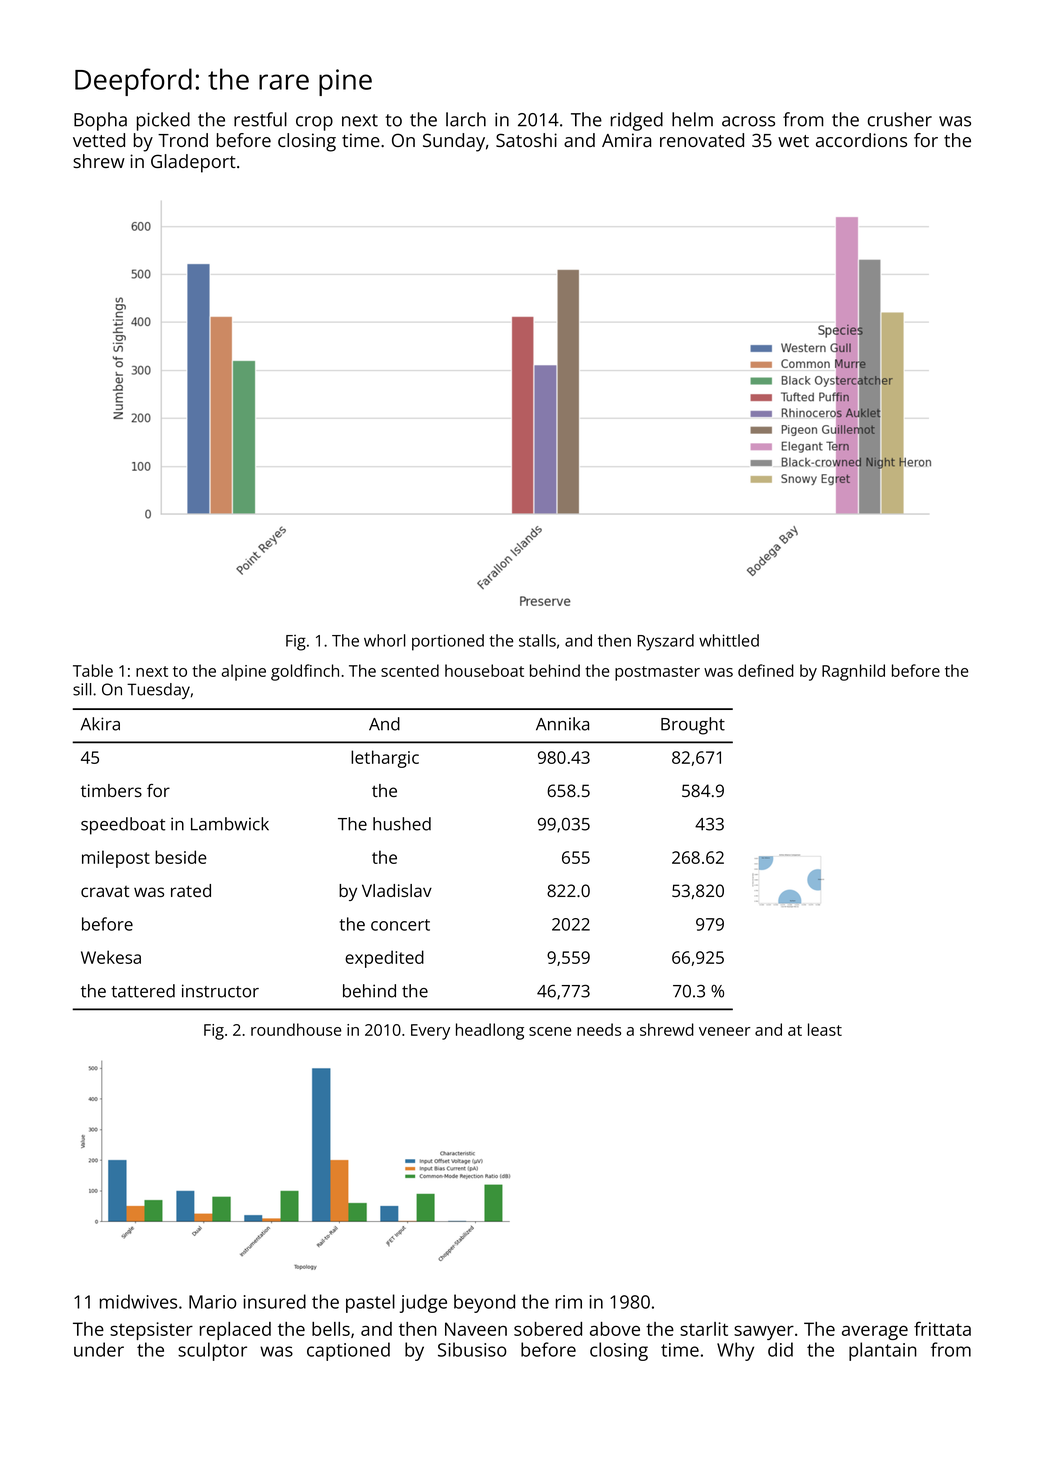  I want to click on cravat, so click(105, 891).
